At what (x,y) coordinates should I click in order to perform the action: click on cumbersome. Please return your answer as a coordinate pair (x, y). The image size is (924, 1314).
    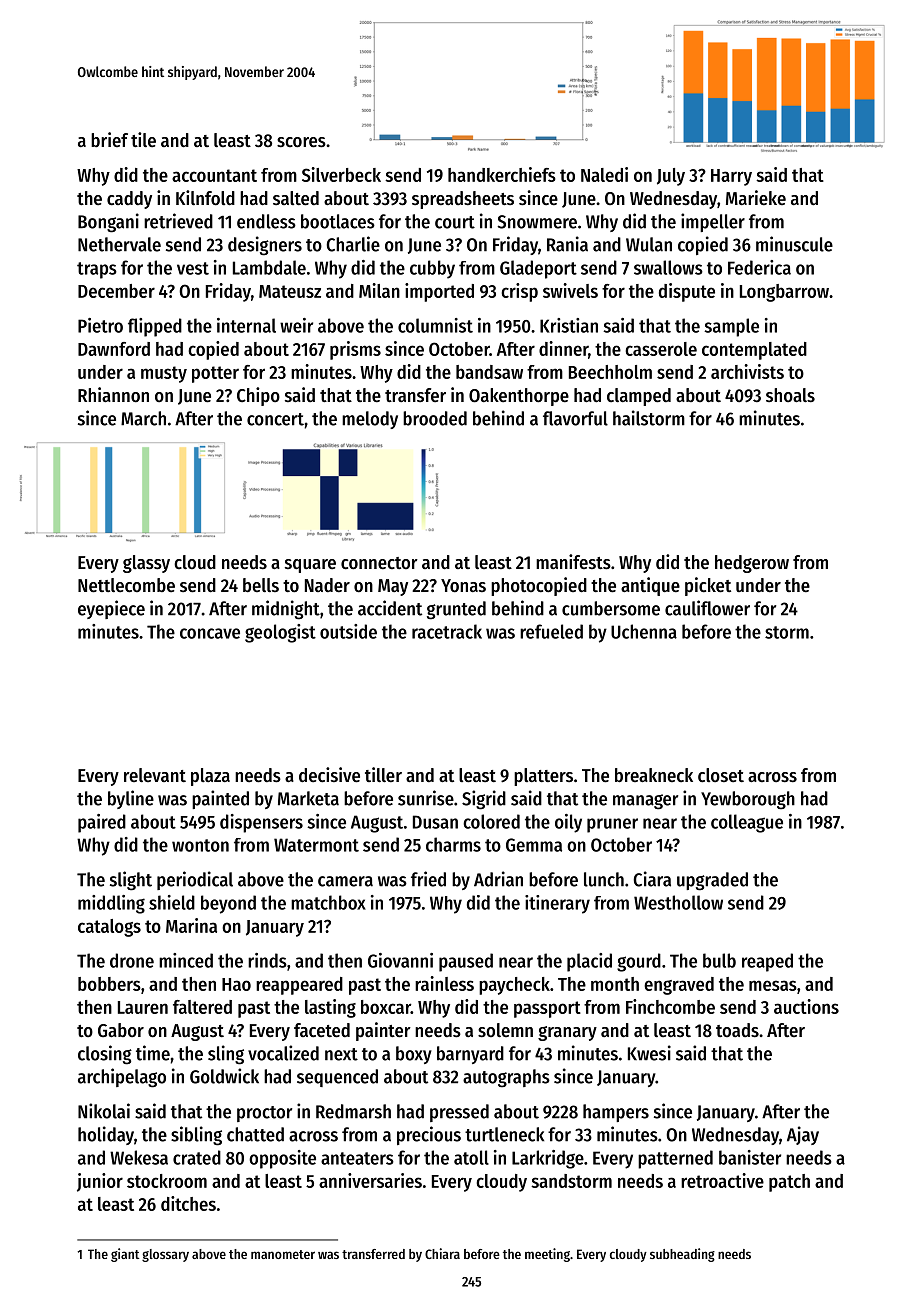
    Looking at the image, I should click on (611, 608).
